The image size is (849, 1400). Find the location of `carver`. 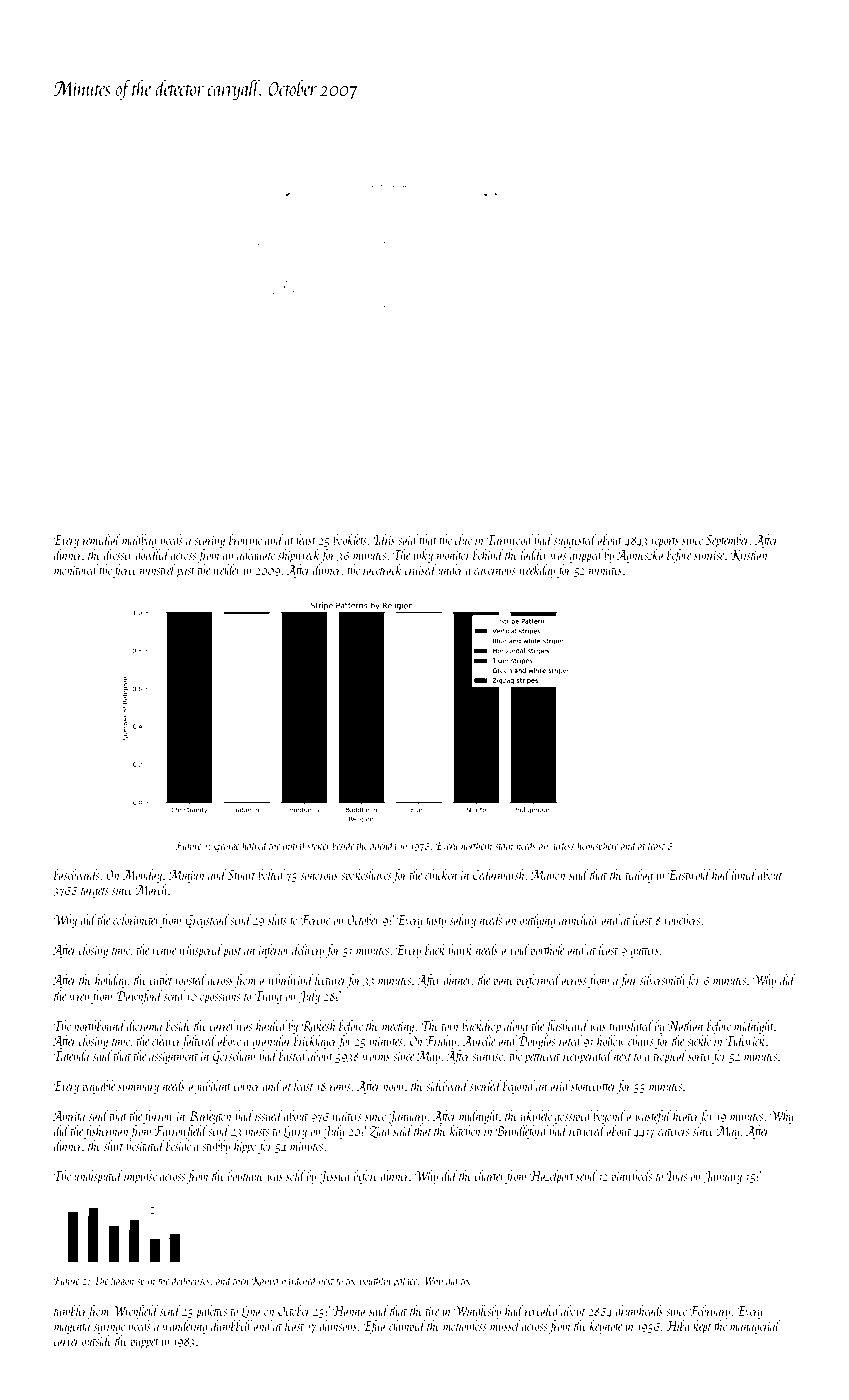

carver is located at coordinates (67, 1342).
